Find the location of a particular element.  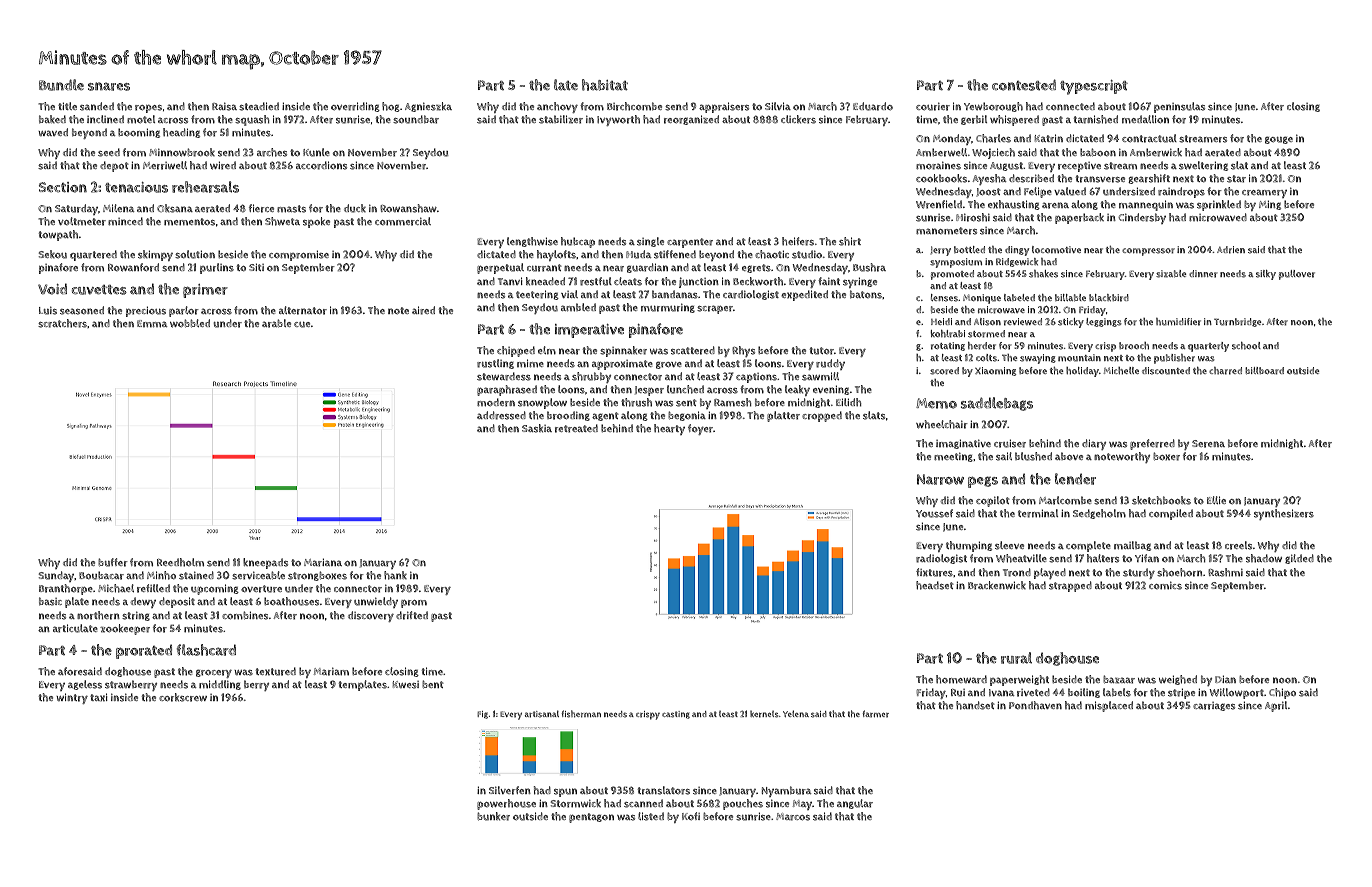

rural is located at coordinates (1016, 658).
